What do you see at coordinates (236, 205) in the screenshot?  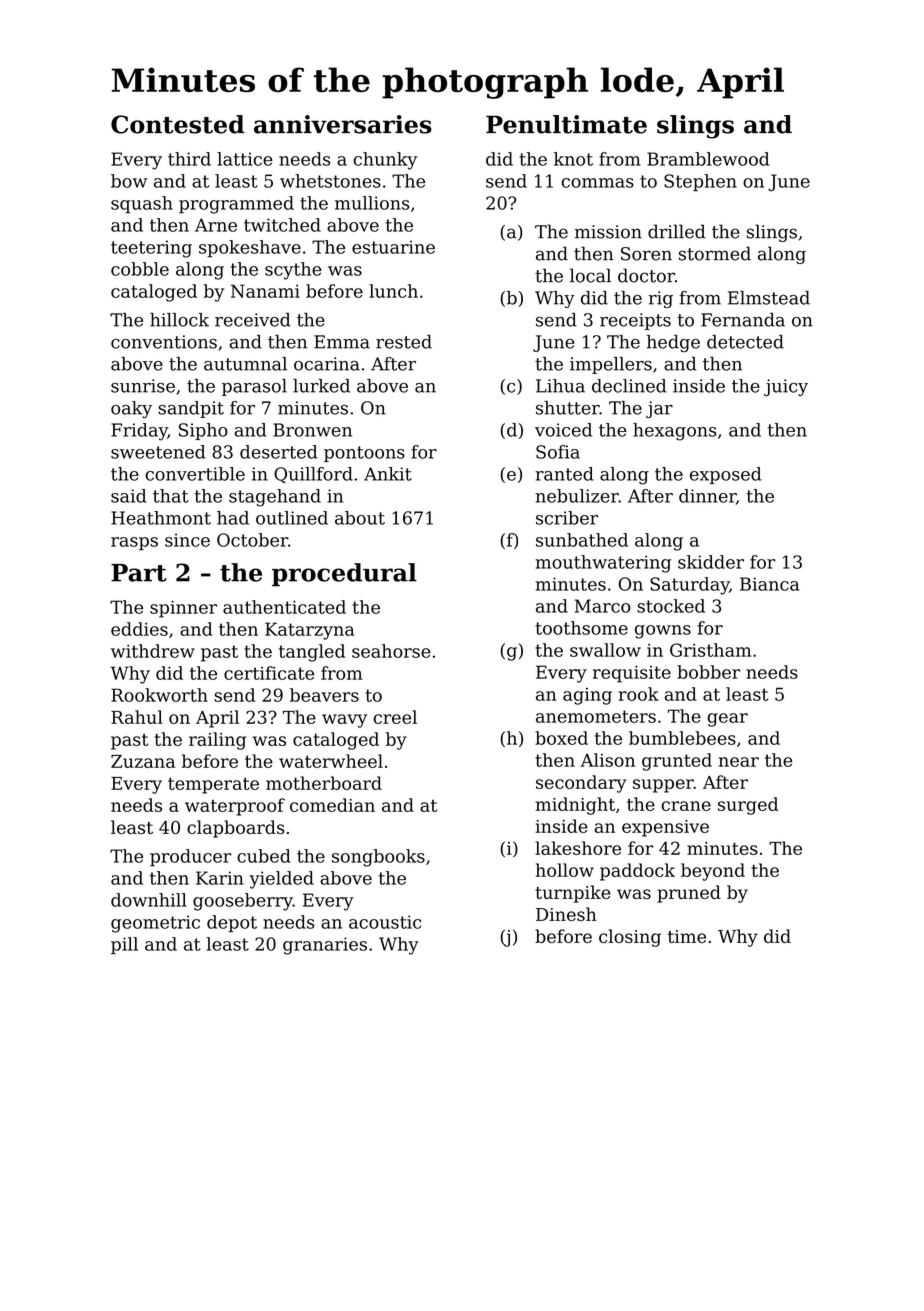 I see `programmed` at bounding box center [236, 205].
